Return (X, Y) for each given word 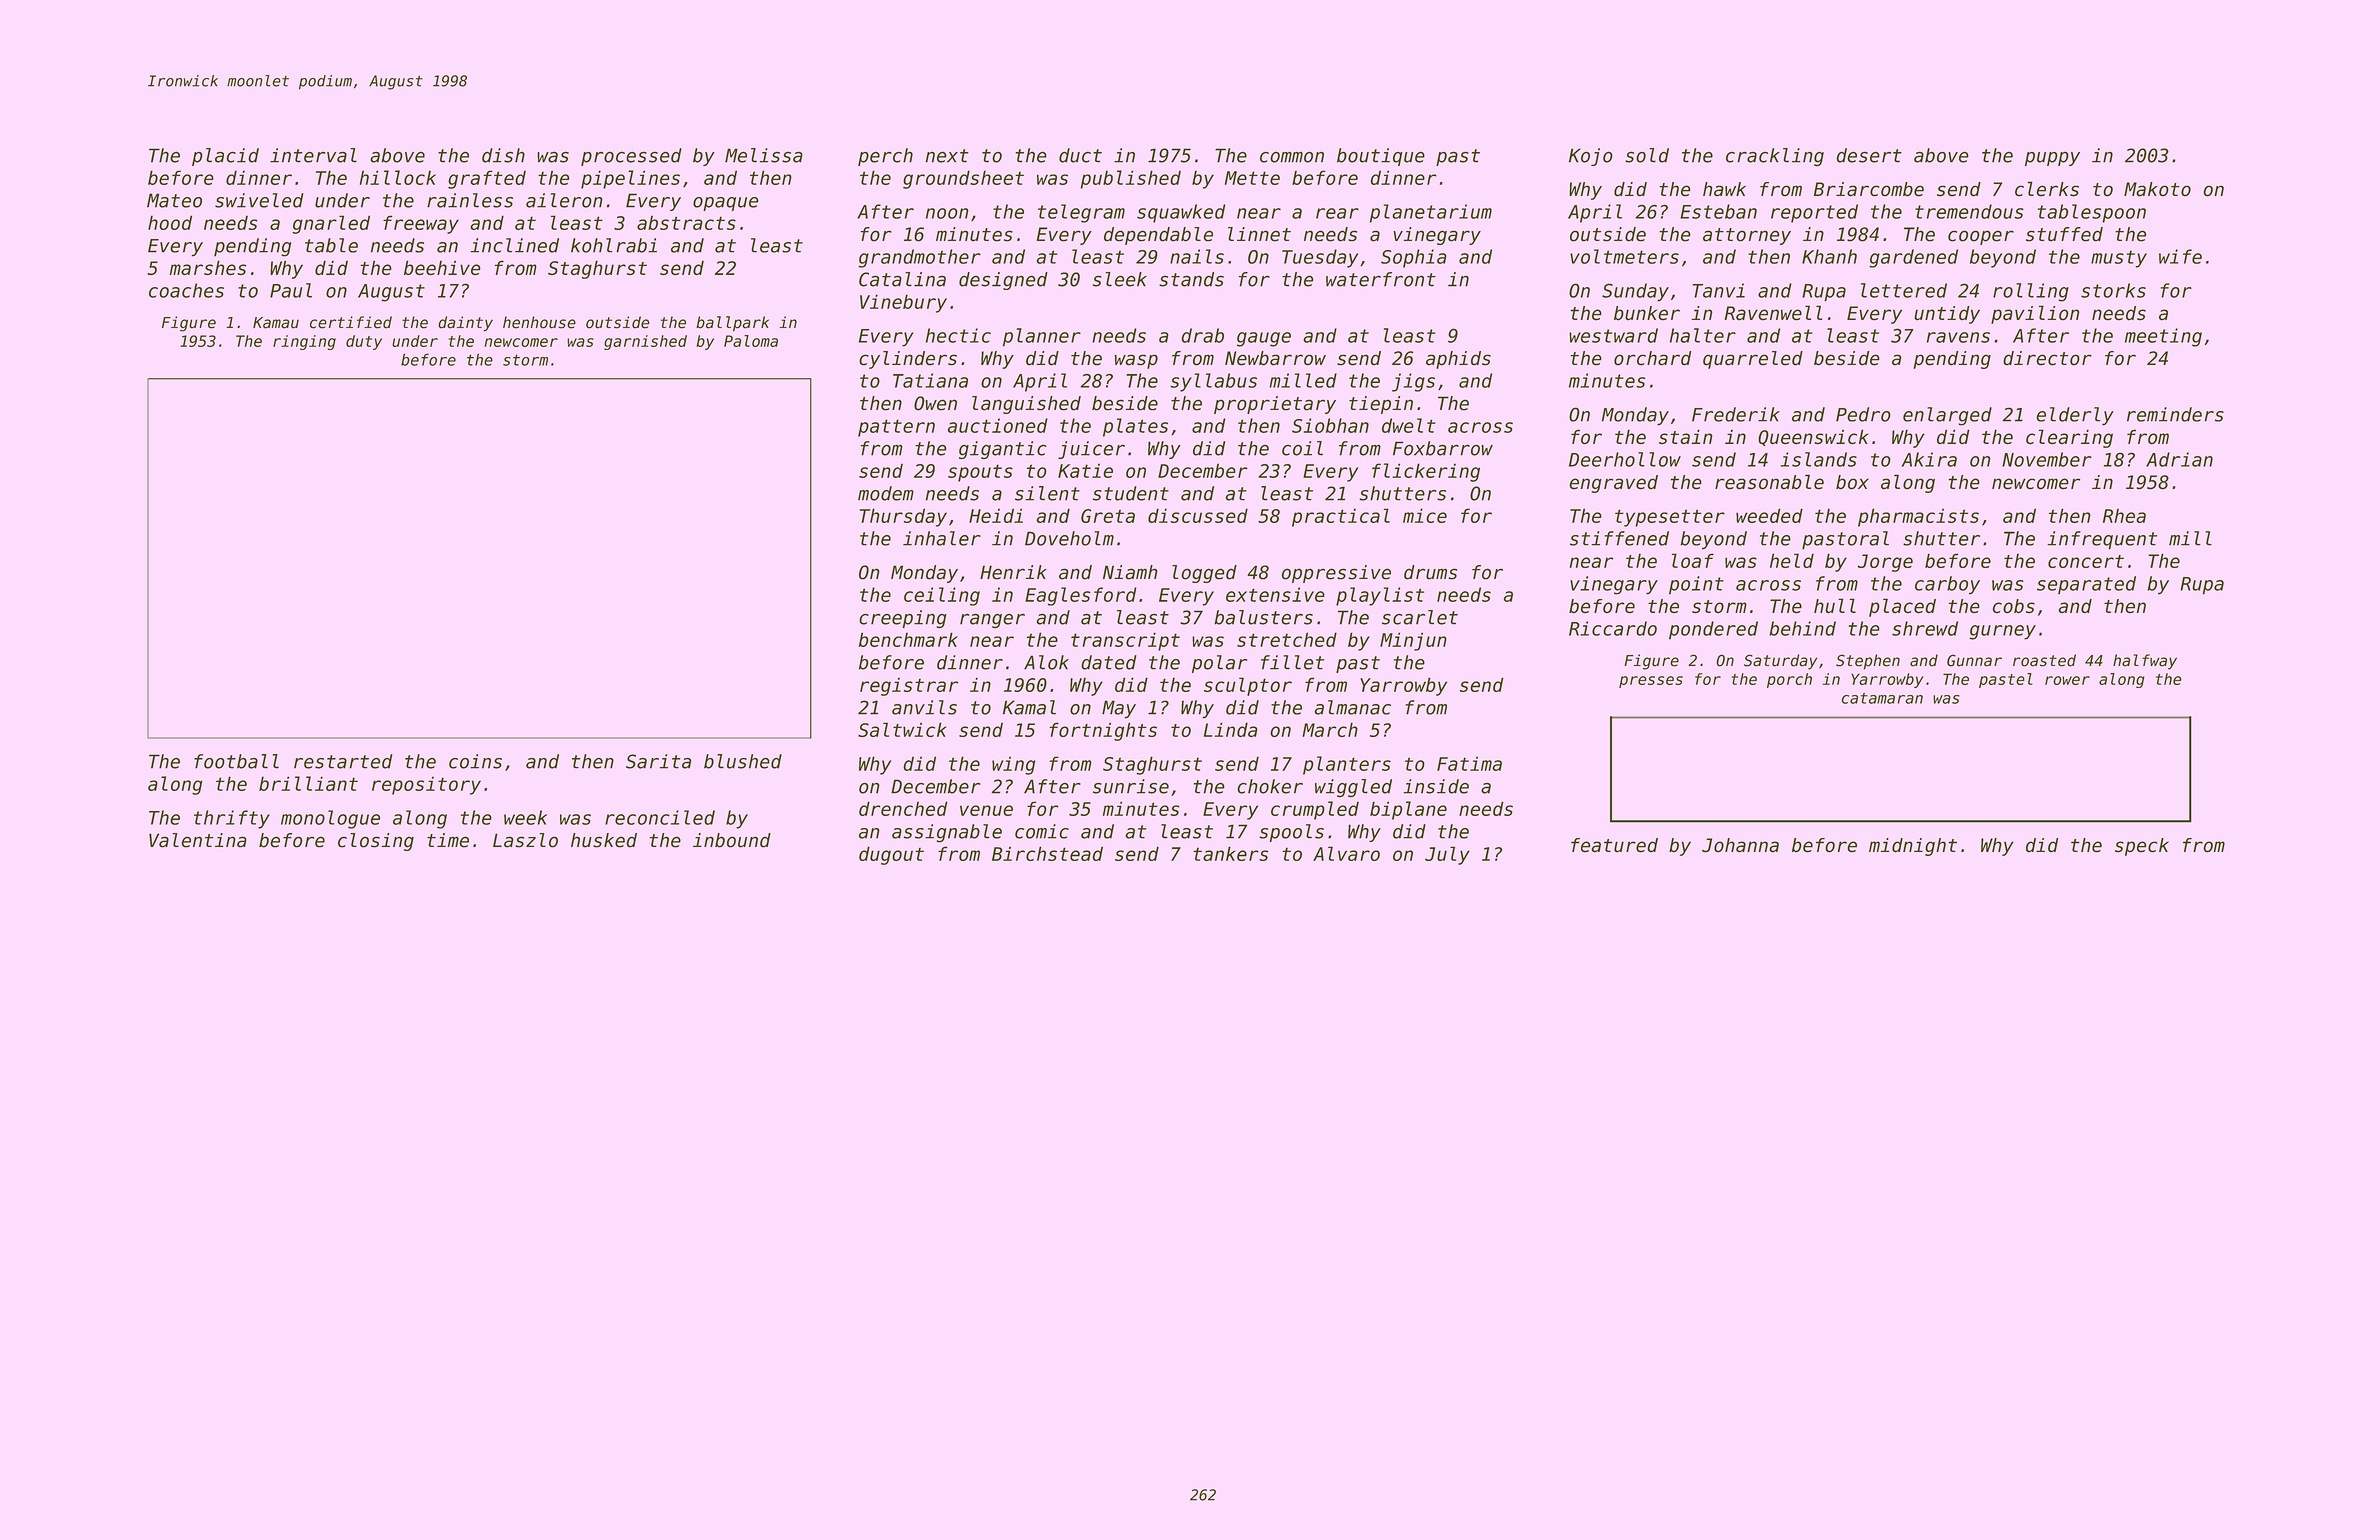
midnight (1913, 847)
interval (313, 155)
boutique (1381, 157)
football (236, 761)
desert (1869, 155)
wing (1013, 765)
